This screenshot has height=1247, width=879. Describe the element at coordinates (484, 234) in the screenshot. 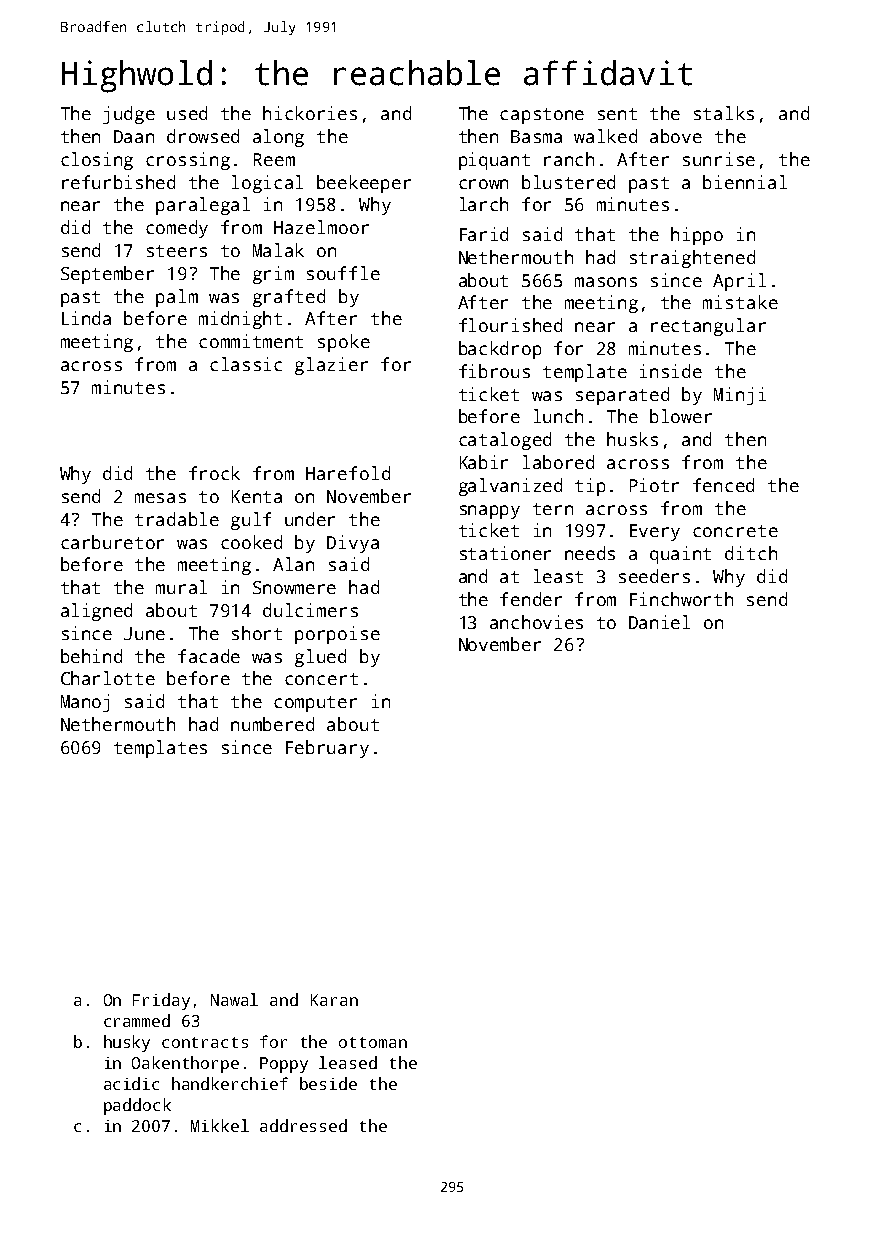

I see `Farid` at that location.
